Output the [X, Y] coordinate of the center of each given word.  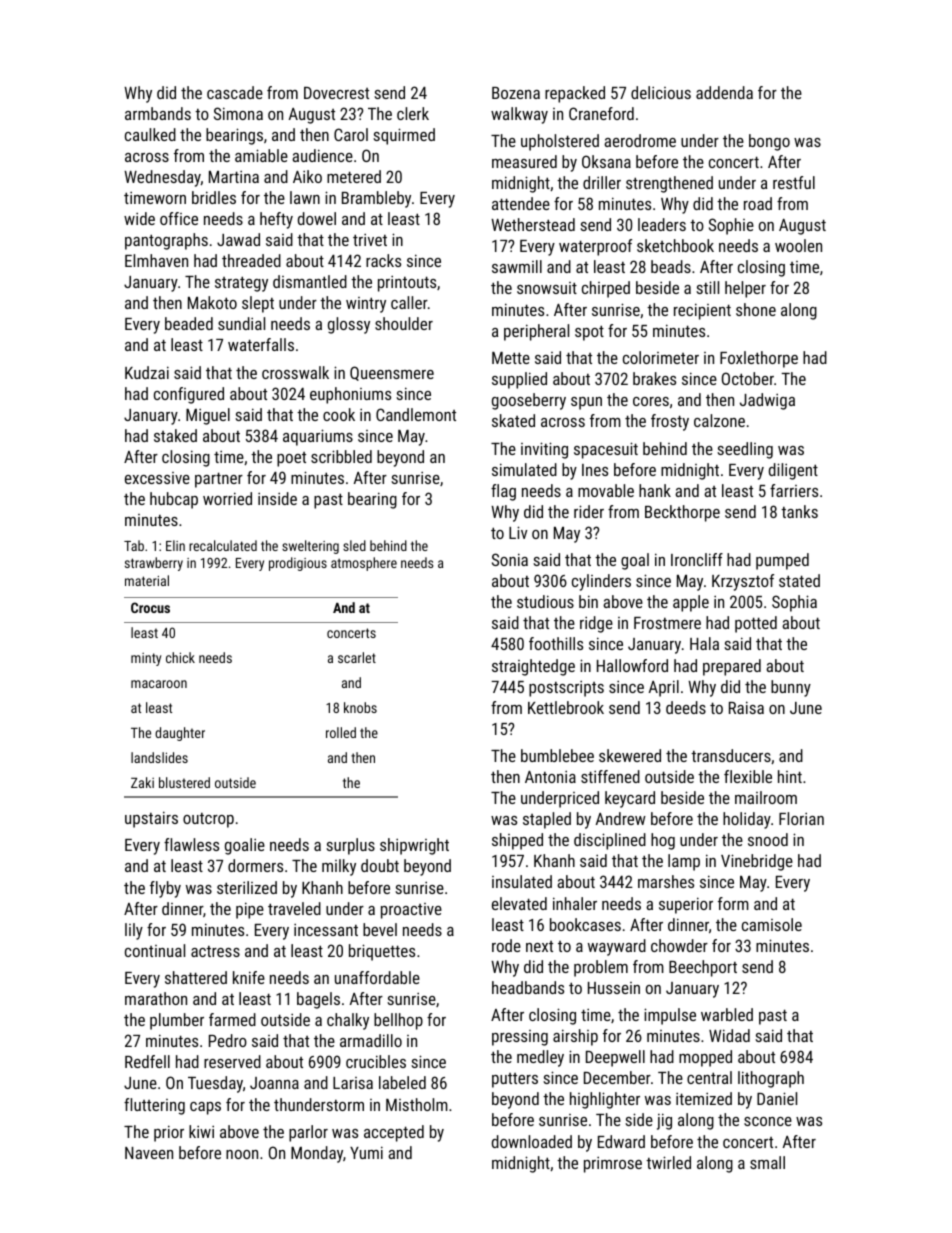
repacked [575, 94]
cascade [235, 92]
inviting [544, 450]
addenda [724, 92]
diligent [793, 471]
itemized [704, 1098]
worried [227, 498]
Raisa [746, 707]
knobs [360, 707]
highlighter [605, 1100]
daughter [180, 734]
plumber [177, 1021]
